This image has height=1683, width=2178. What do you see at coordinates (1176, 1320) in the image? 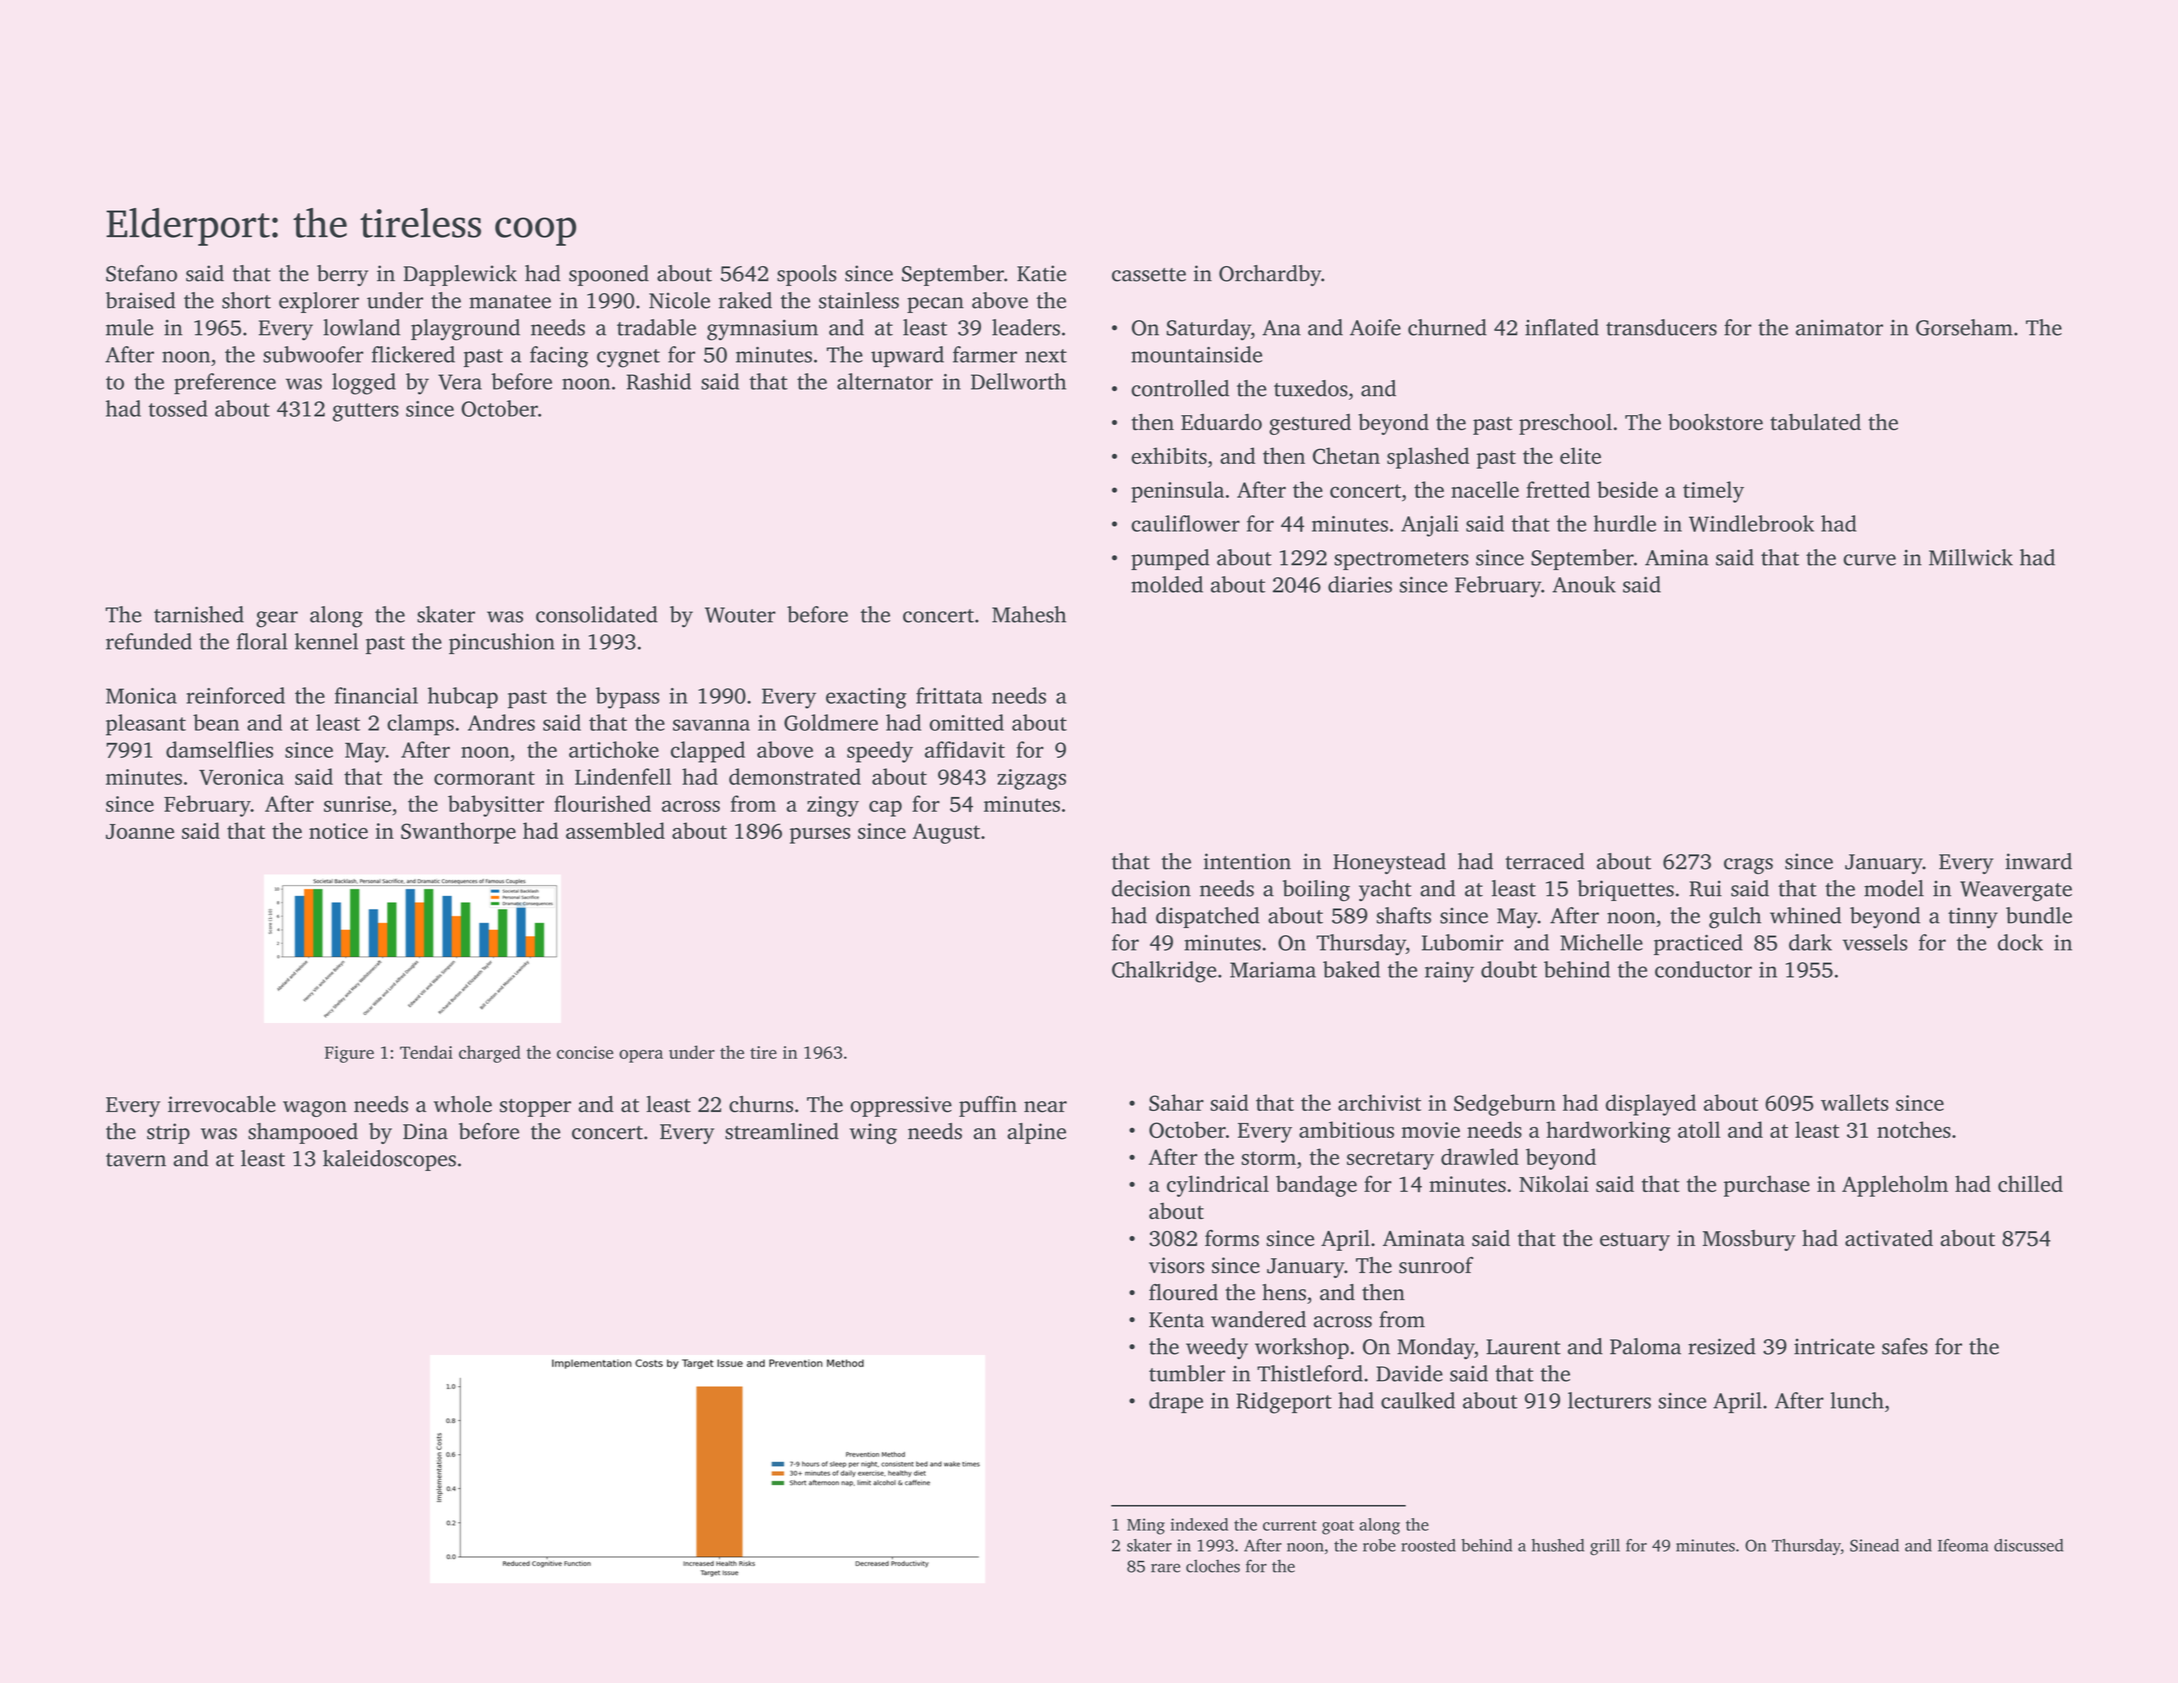
I see `Kenta` at bounding box center [1176, 1320].
